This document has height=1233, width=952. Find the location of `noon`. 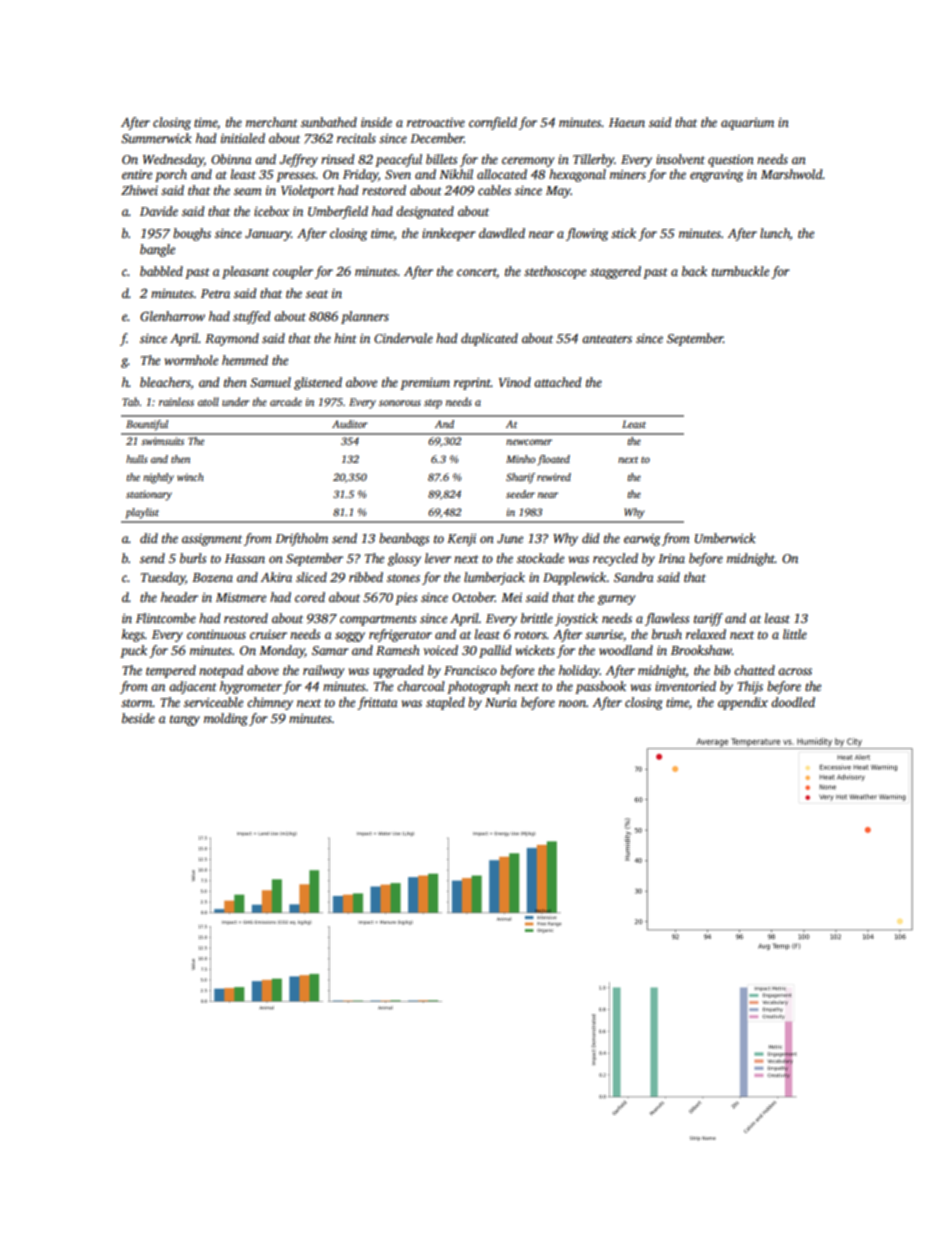

noon is located at coordinates (572, 703).
